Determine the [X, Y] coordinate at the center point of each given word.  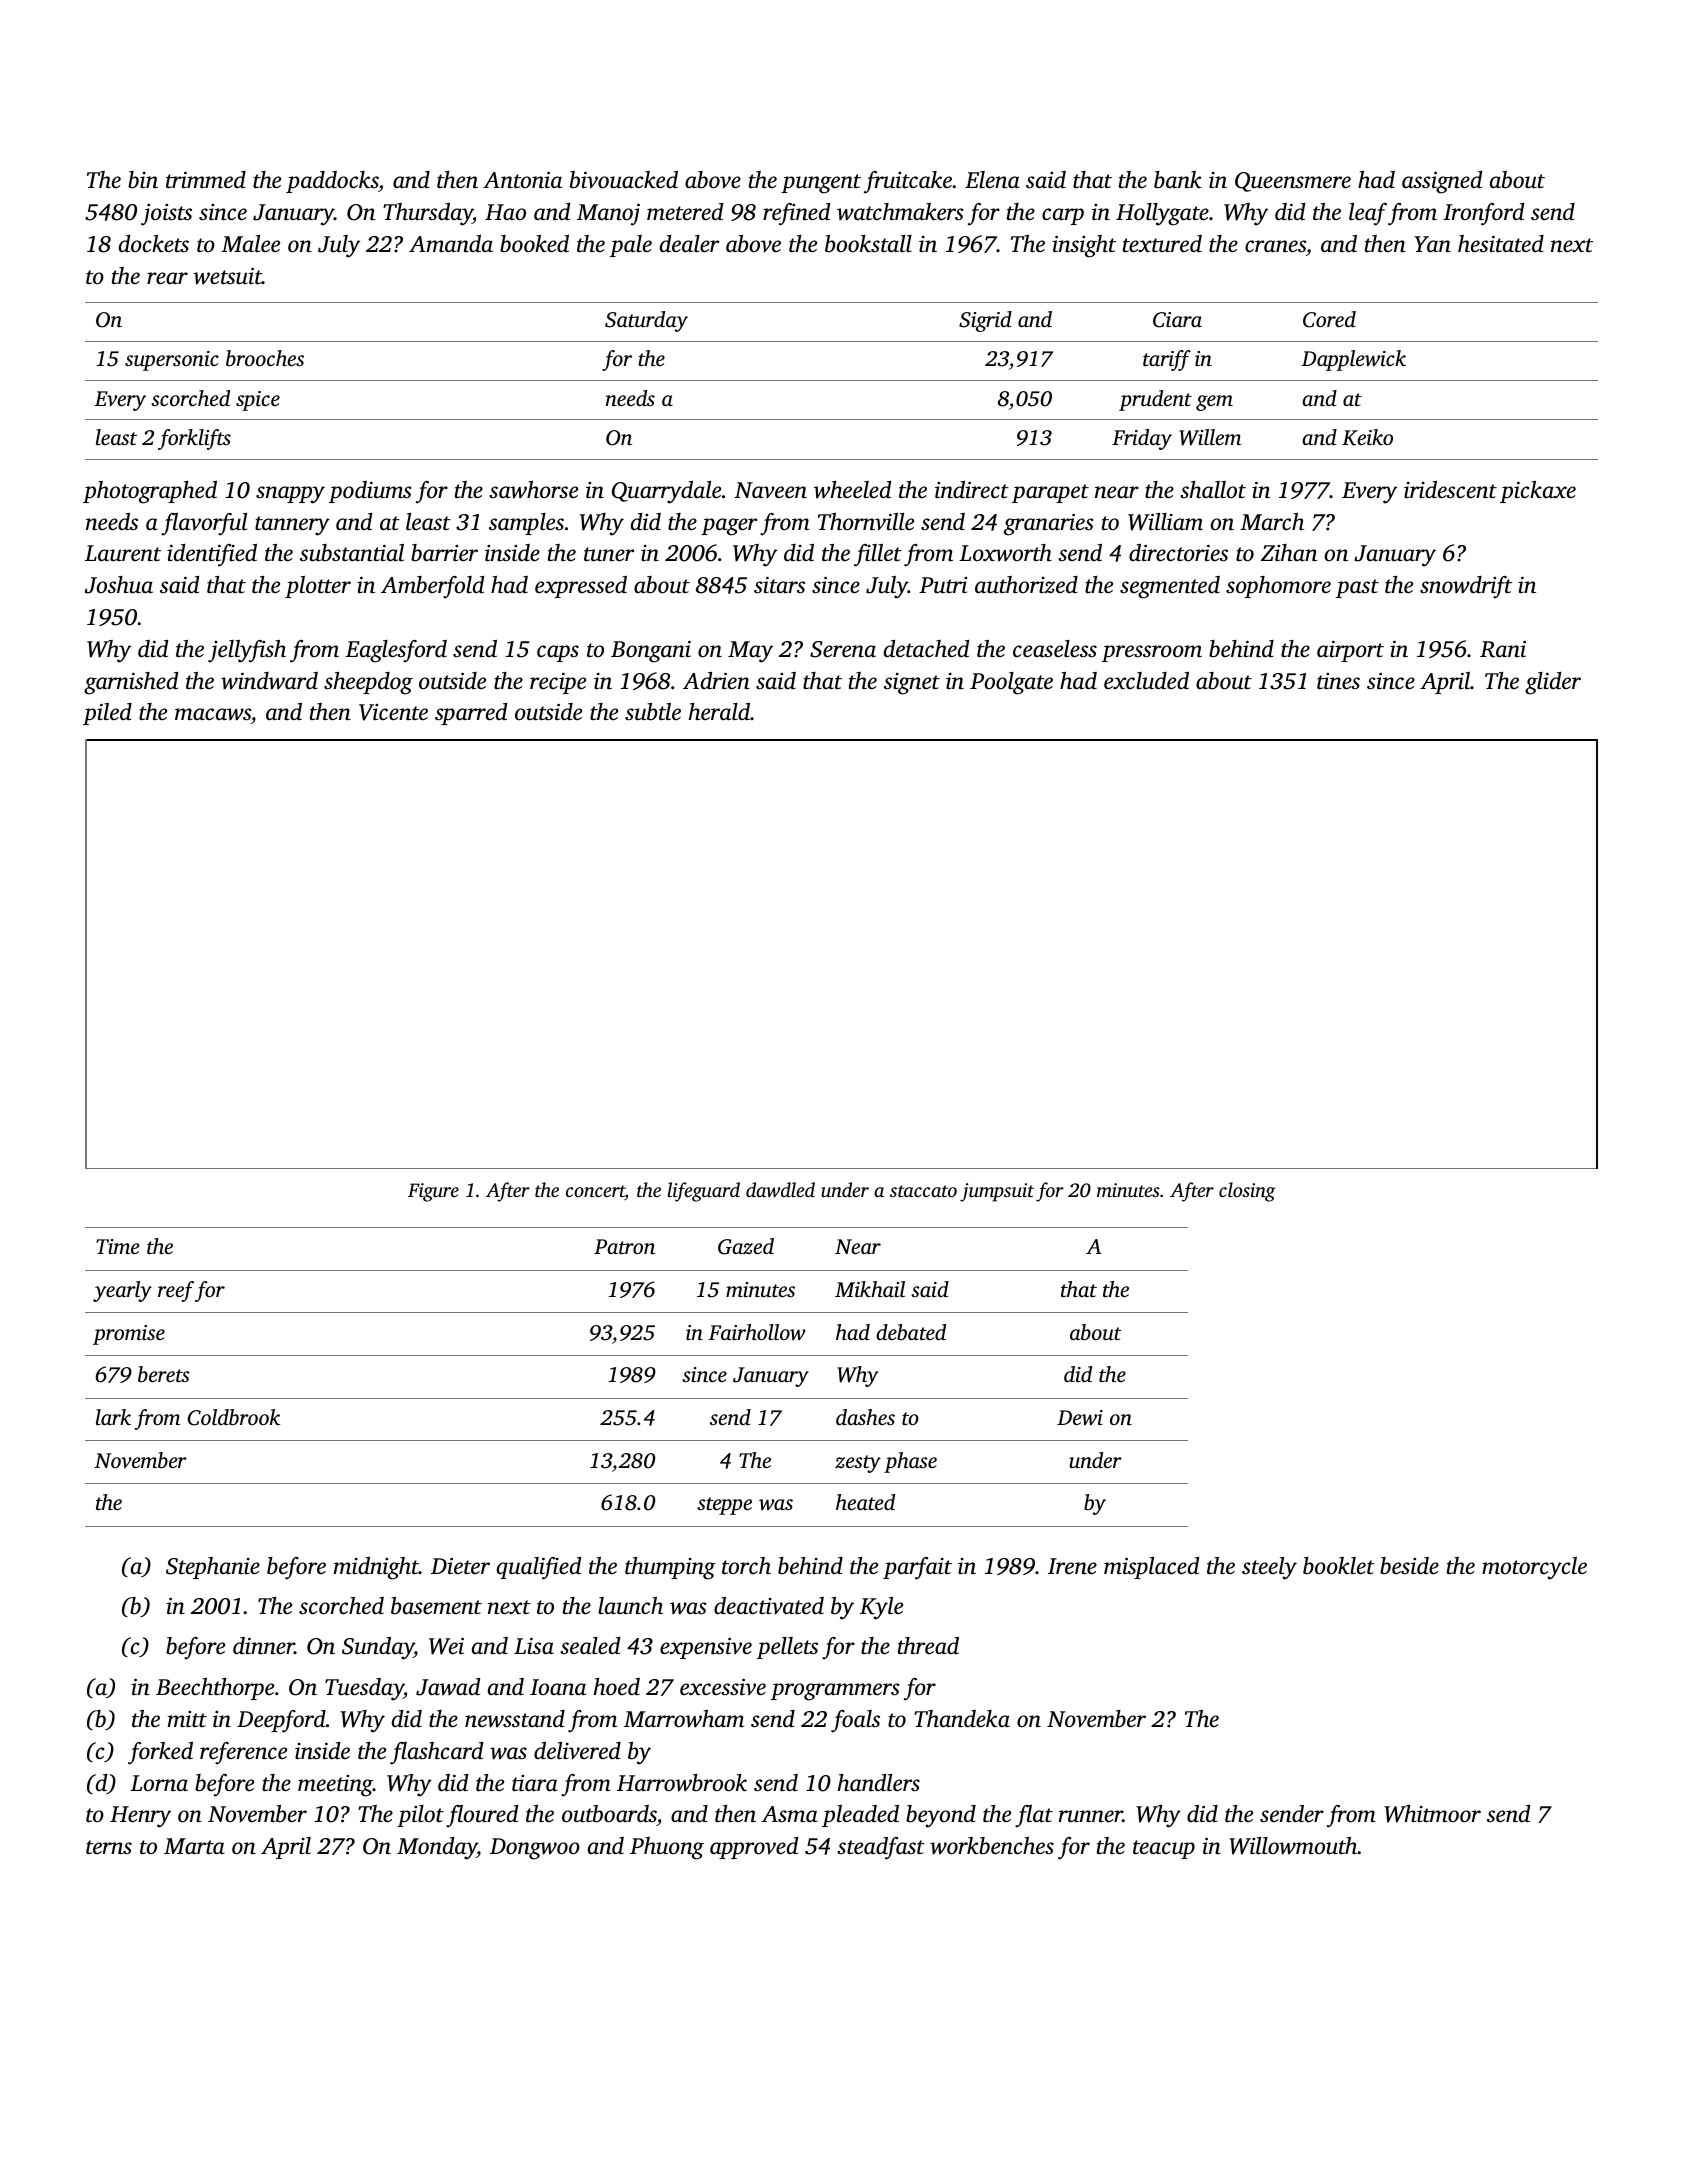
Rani [1503, 649]
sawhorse [533, 490]
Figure [433, 1192]
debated [911, 1332]
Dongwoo [535, 1849]
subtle [653, 712]
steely [1269, 1568]
